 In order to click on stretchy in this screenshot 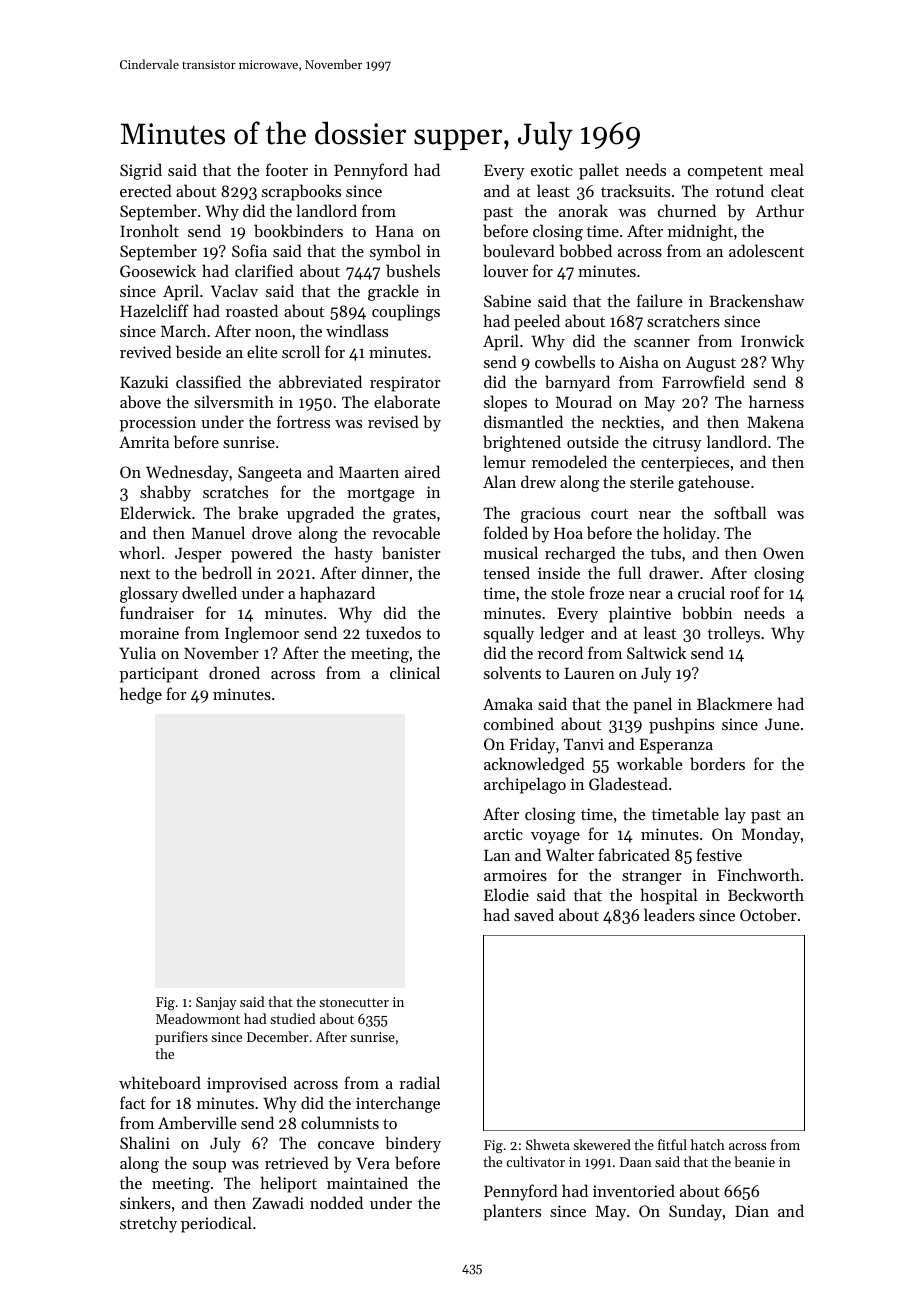, I will do `click(148, 1224)`.
